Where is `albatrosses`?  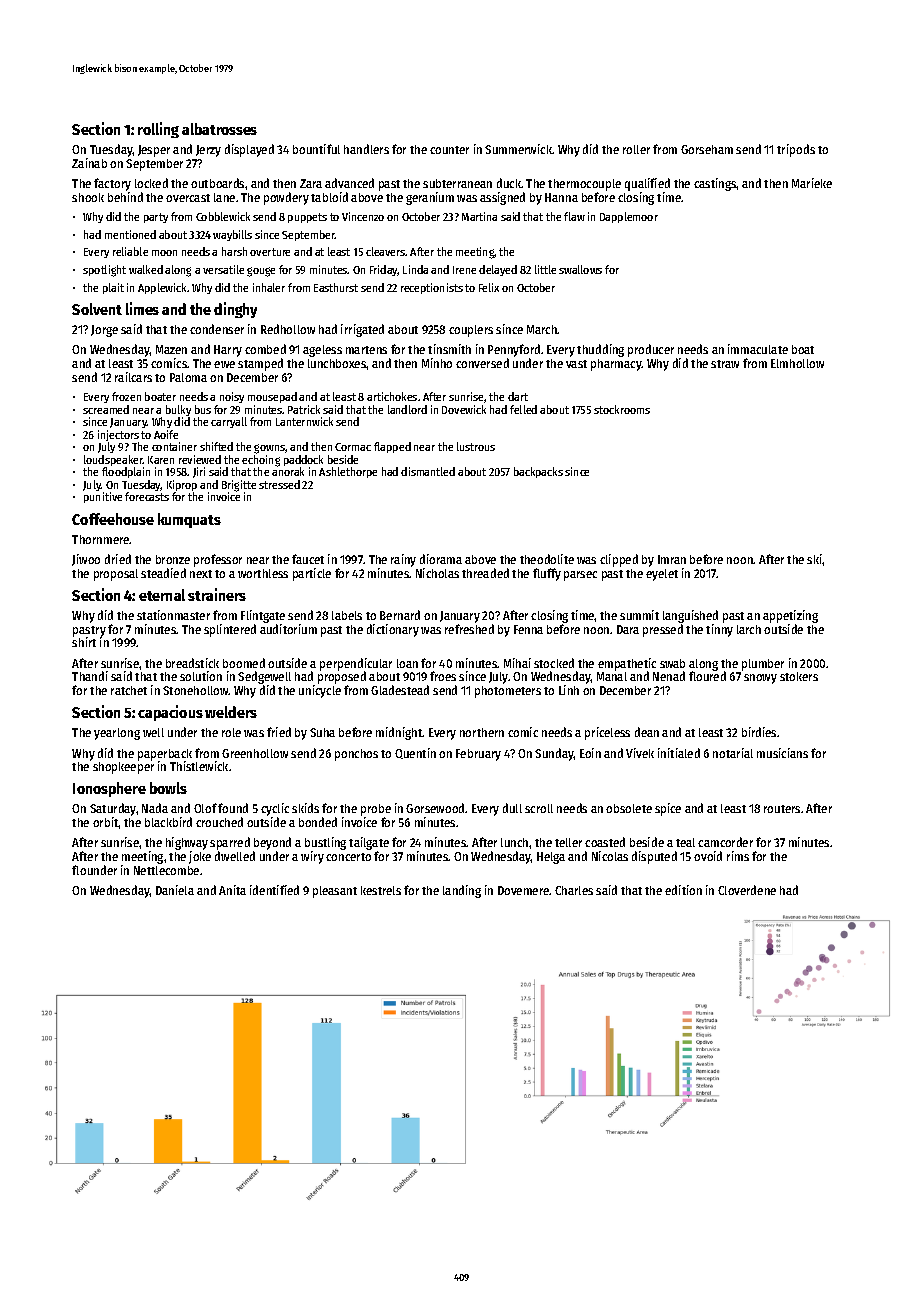
albatrosses is located at coordinates (219, 129).
